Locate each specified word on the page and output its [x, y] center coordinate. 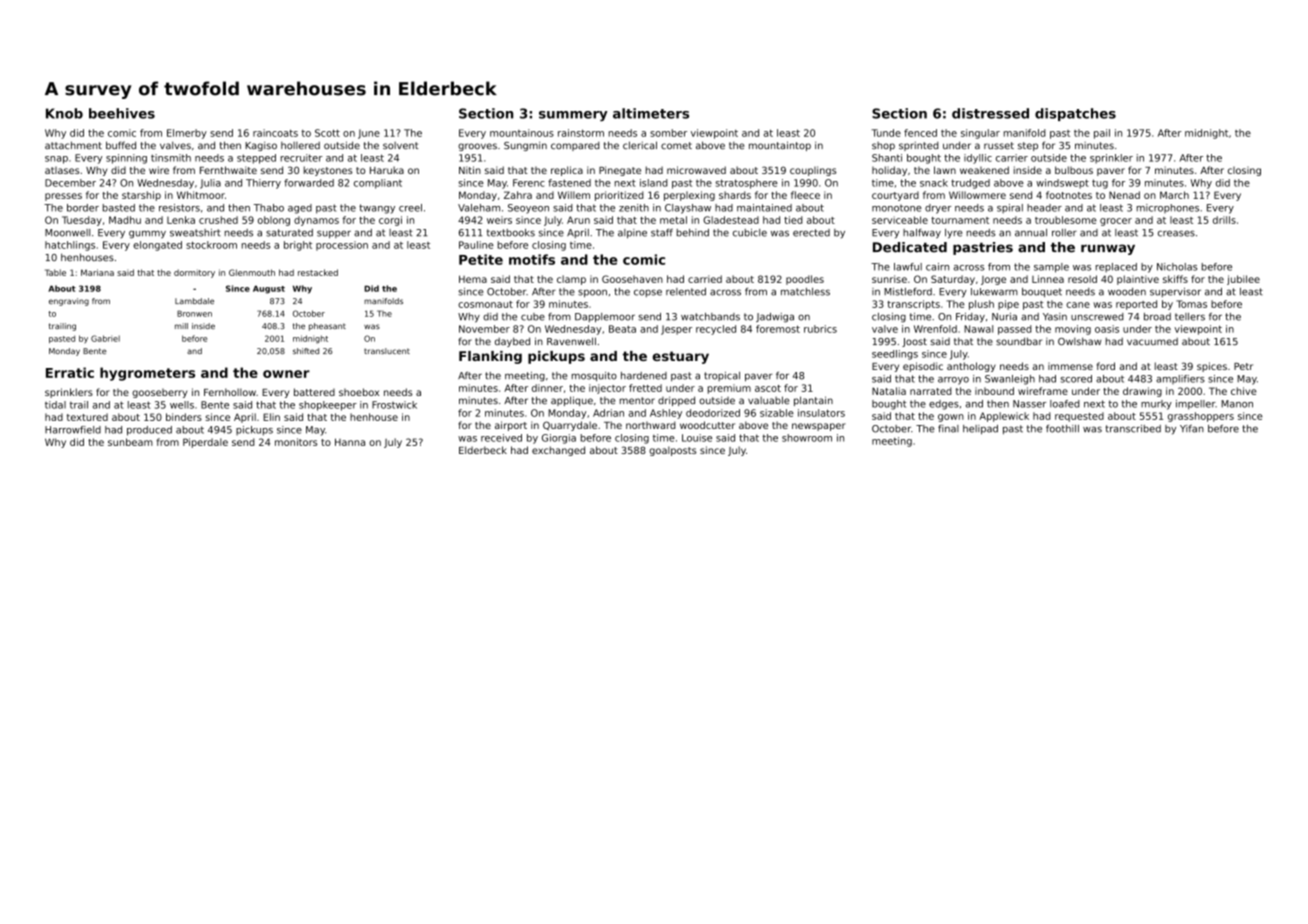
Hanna [350, 442]
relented [686, 292]
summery [573, 116]
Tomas [1191, 304]
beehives [122, 113]
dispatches [1075, 114]
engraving [69, 302]
